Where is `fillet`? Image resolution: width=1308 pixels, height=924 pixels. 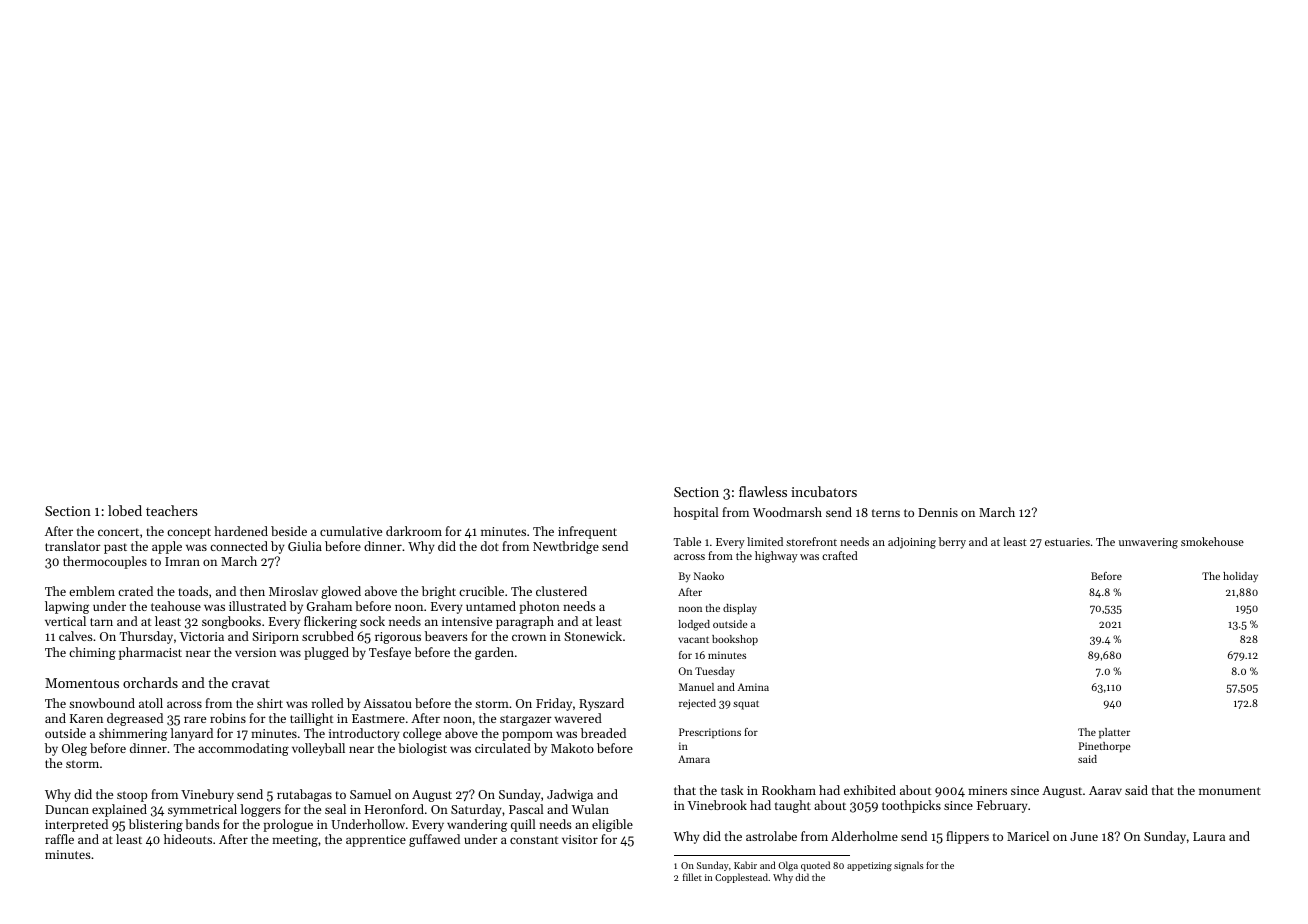
fillet is located at coordinates (692, 877).
